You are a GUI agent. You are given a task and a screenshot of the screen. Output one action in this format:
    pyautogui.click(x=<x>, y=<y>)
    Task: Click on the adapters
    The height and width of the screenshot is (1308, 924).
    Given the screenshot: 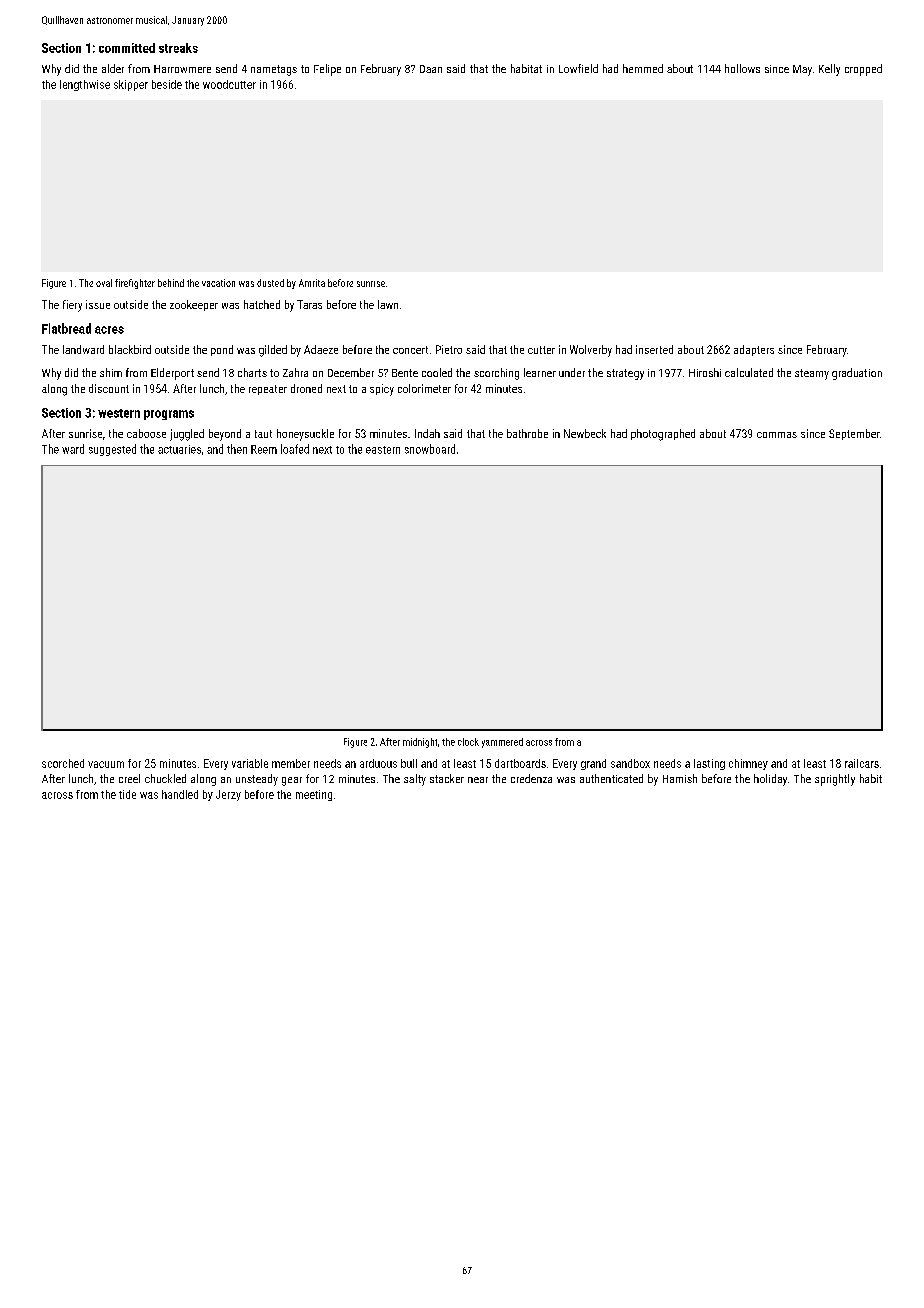 What is the action you would take?
    pyautogui.click(x=754, y=350)
